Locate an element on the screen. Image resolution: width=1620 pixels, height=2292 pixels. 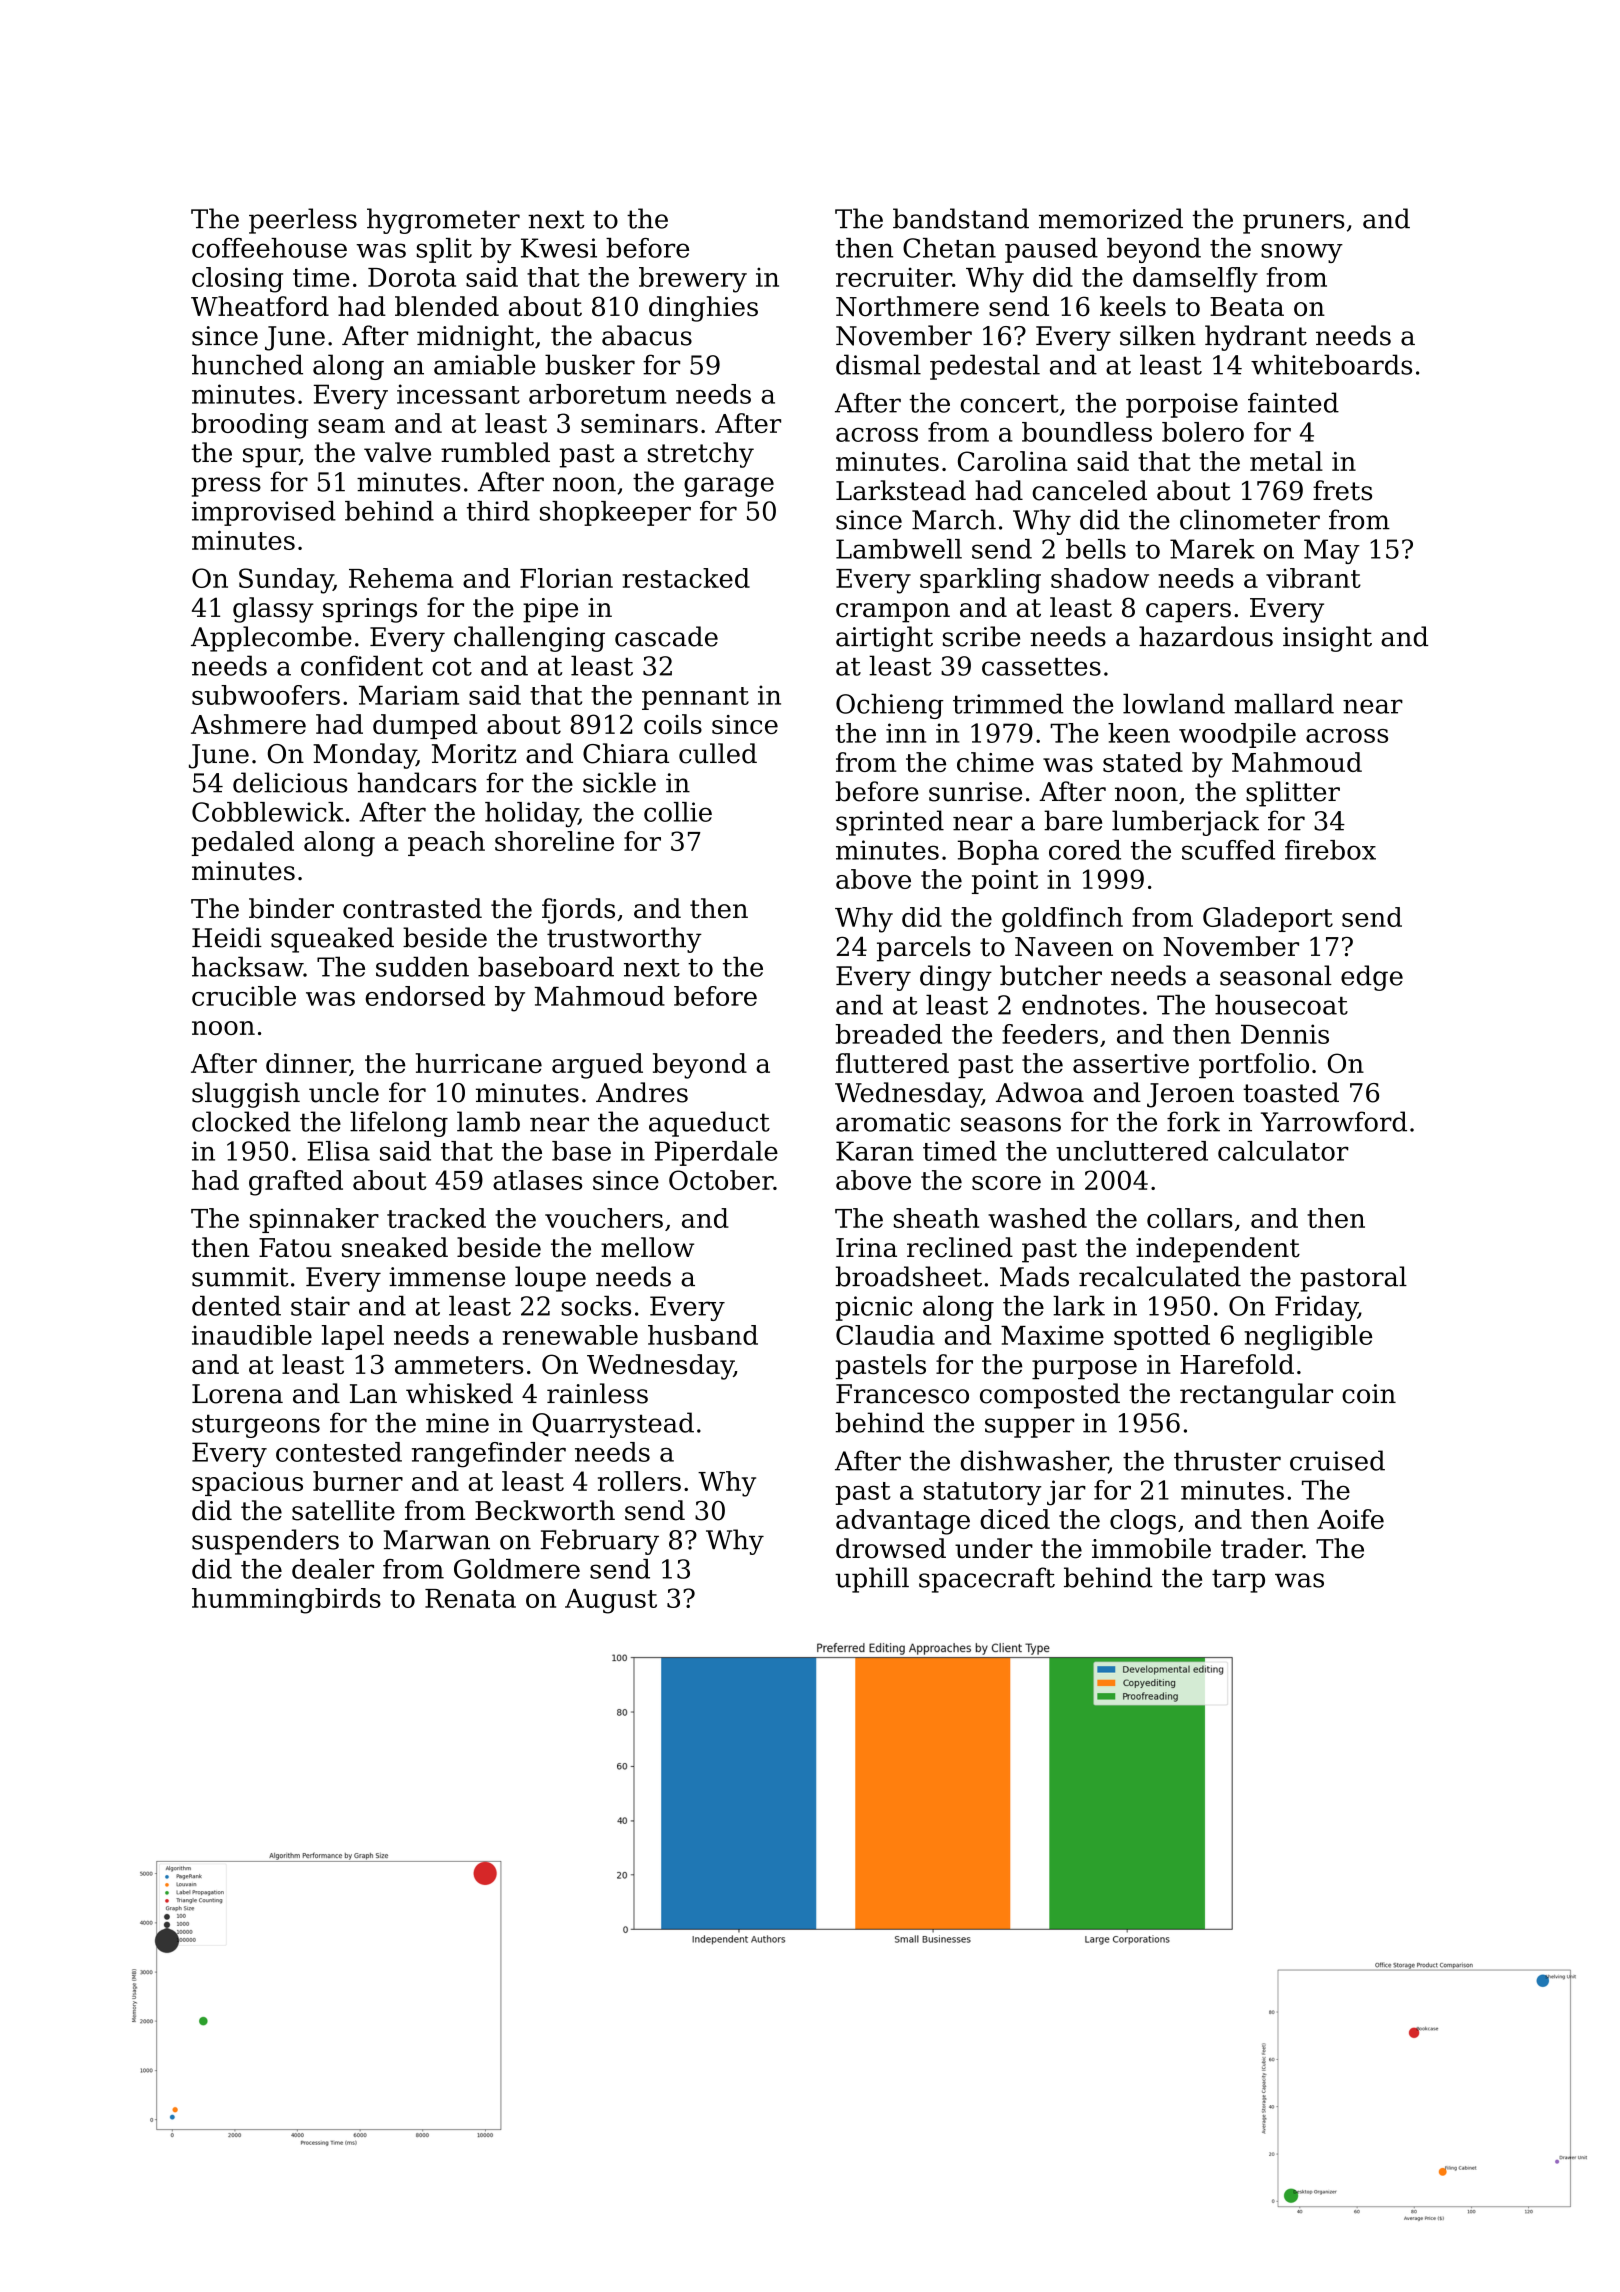
contrasted is located at coordinates (412, 908).
